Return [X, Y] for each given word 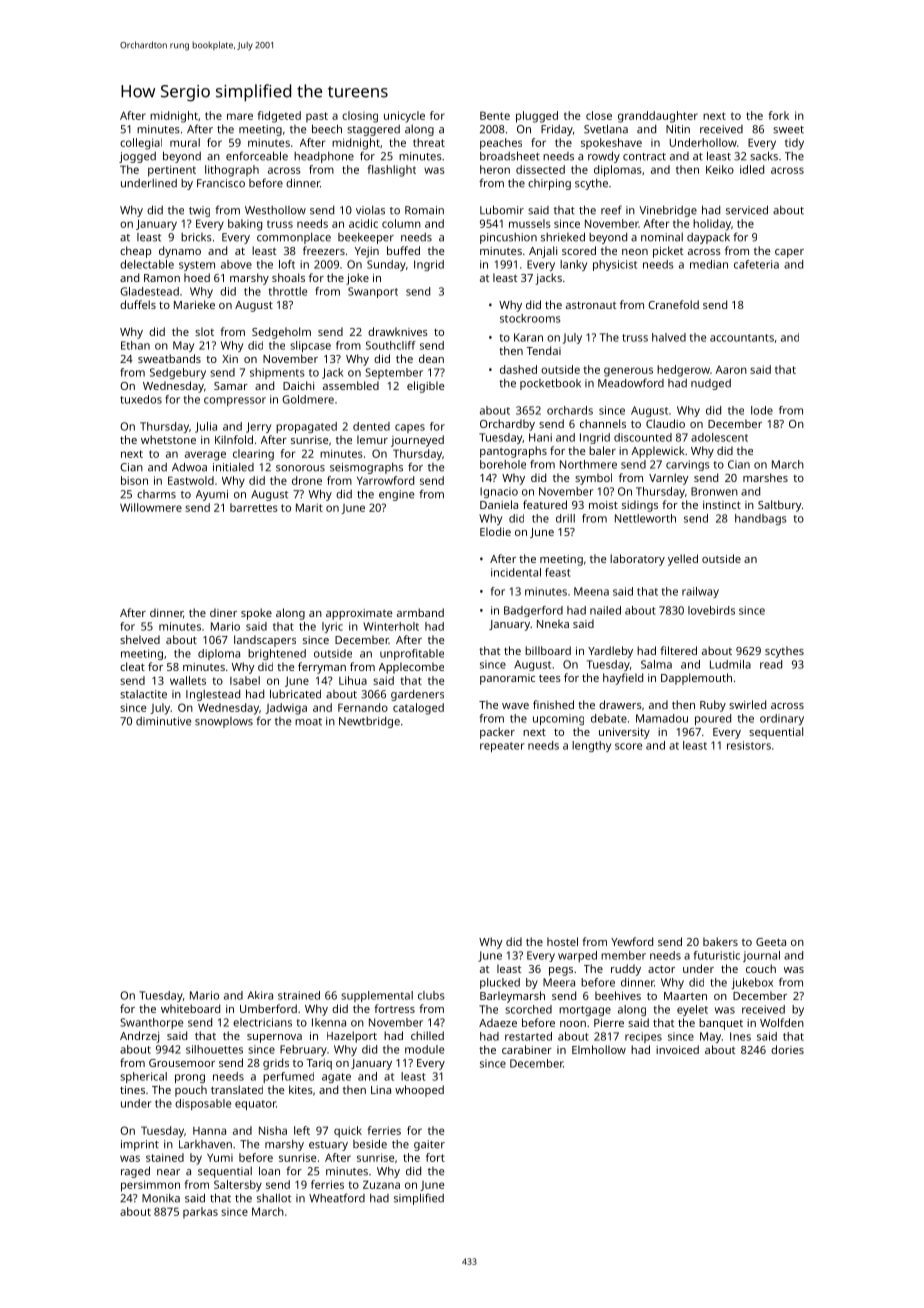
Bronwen [714, 491]
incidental [516, 572]
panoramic [507, 679]
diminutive [163, 721]
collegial [141, 144]
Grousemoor [182, 1063]
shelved [140, 639]
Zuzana [381, 1184]
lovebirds [711, 610]
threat [429, 142]
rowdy [604, 157]
